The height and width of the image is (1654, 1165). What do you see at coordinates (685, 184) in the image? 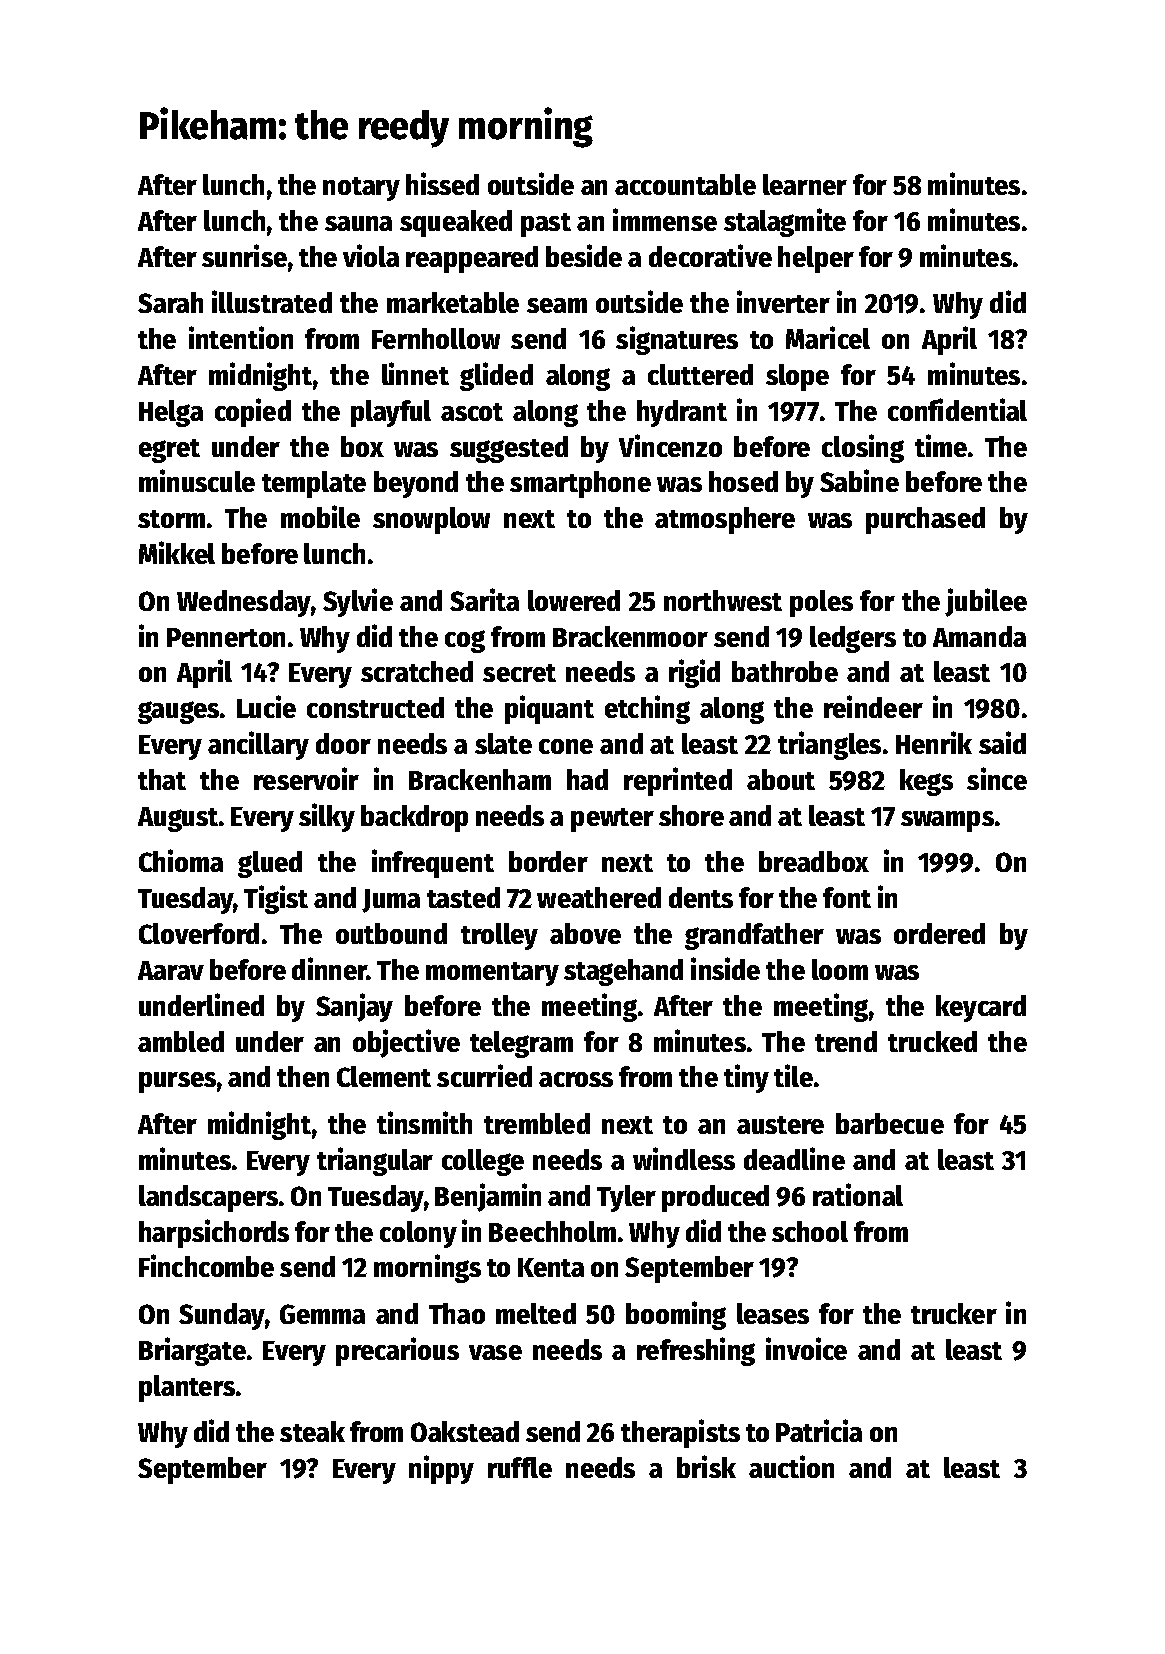
I see `accountable` at bounding box center [685, 184].
